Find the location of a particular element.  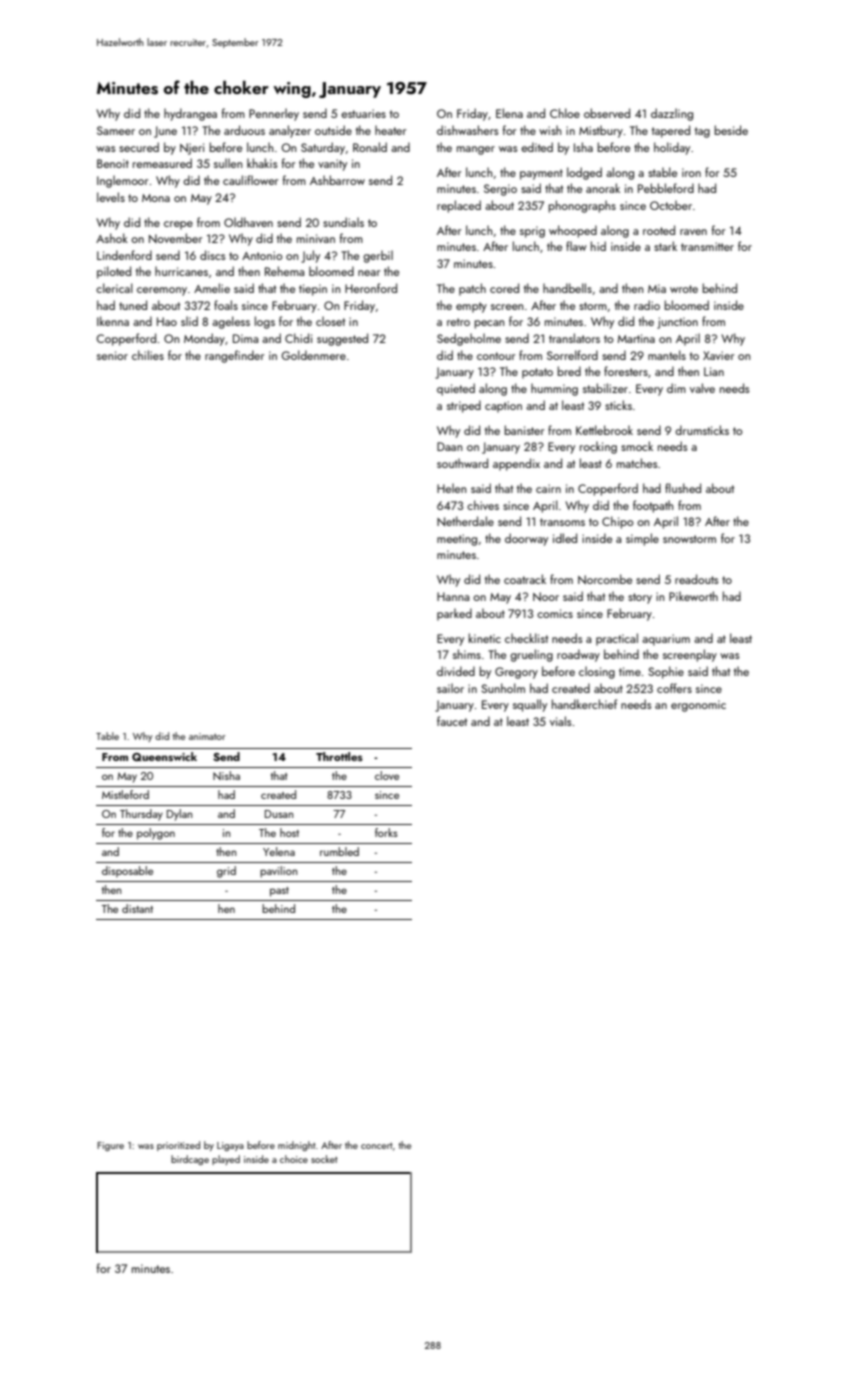

prioritized is located at coordinates (178, 1146).
